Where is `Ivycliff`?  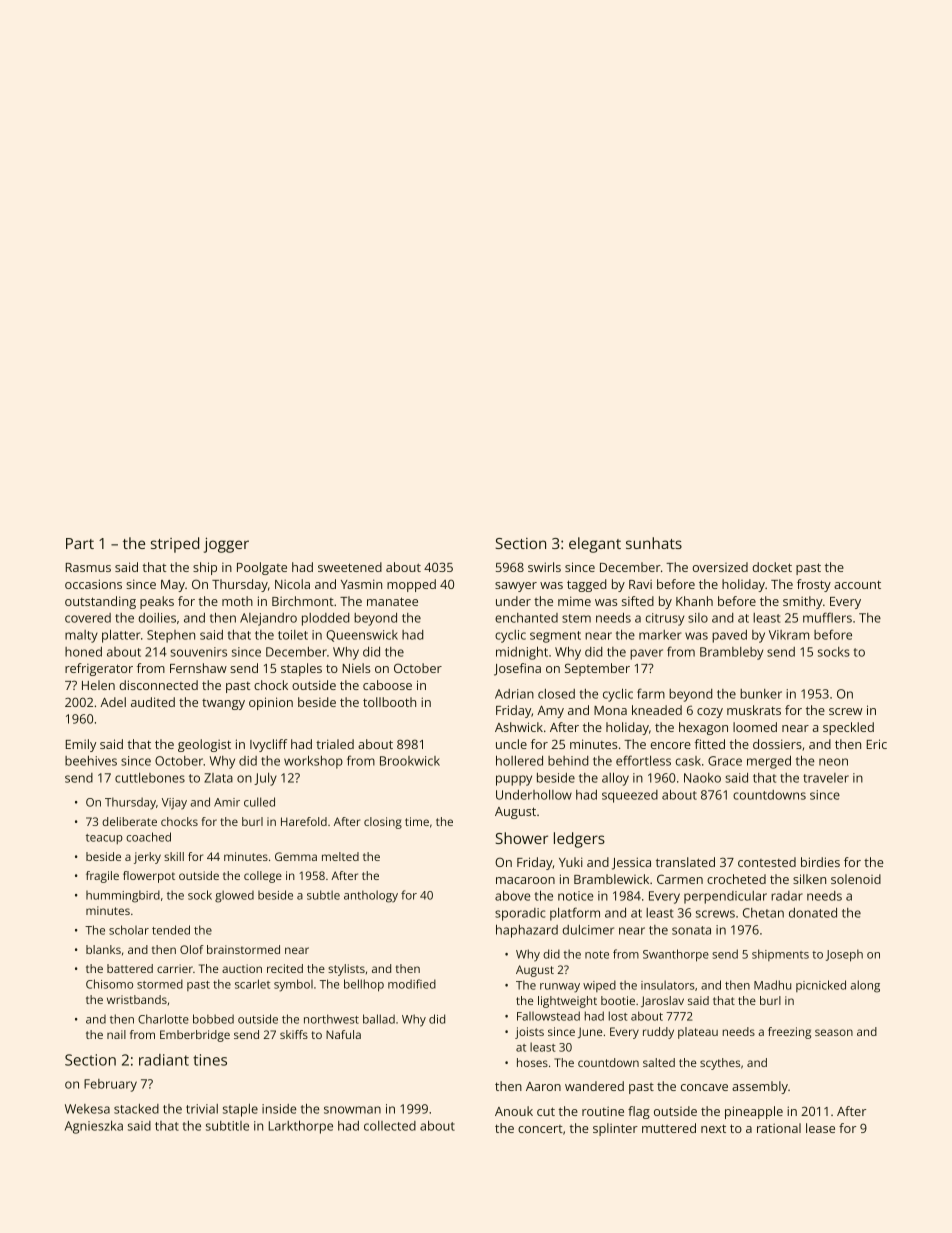 Ivycliff is located at coordinates (268, 745).
